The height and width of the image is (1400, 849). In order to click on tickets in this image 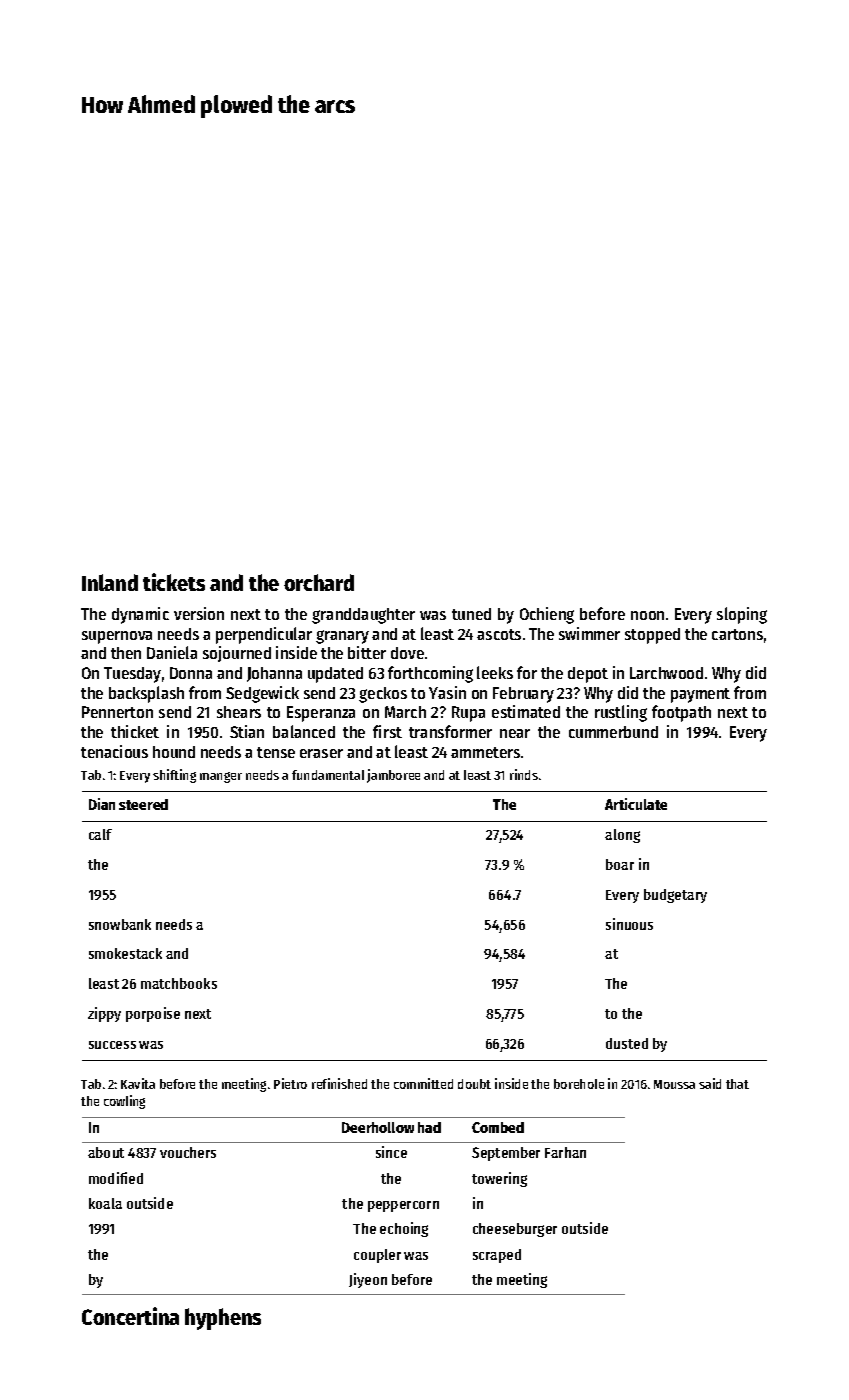, I will do `click(174, 582)`.
